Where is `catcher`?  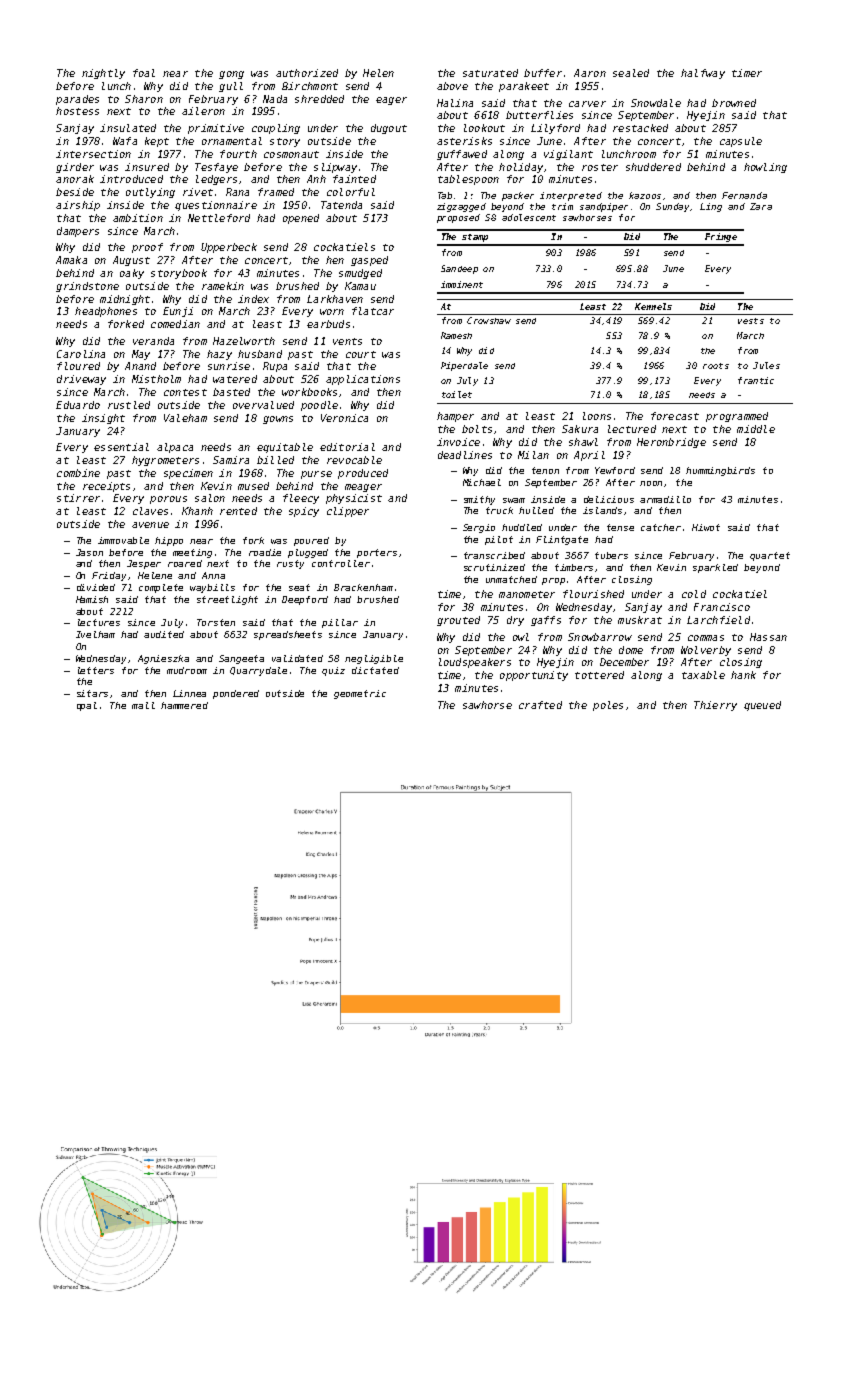
catcher is located at coordinates (661, 527).
